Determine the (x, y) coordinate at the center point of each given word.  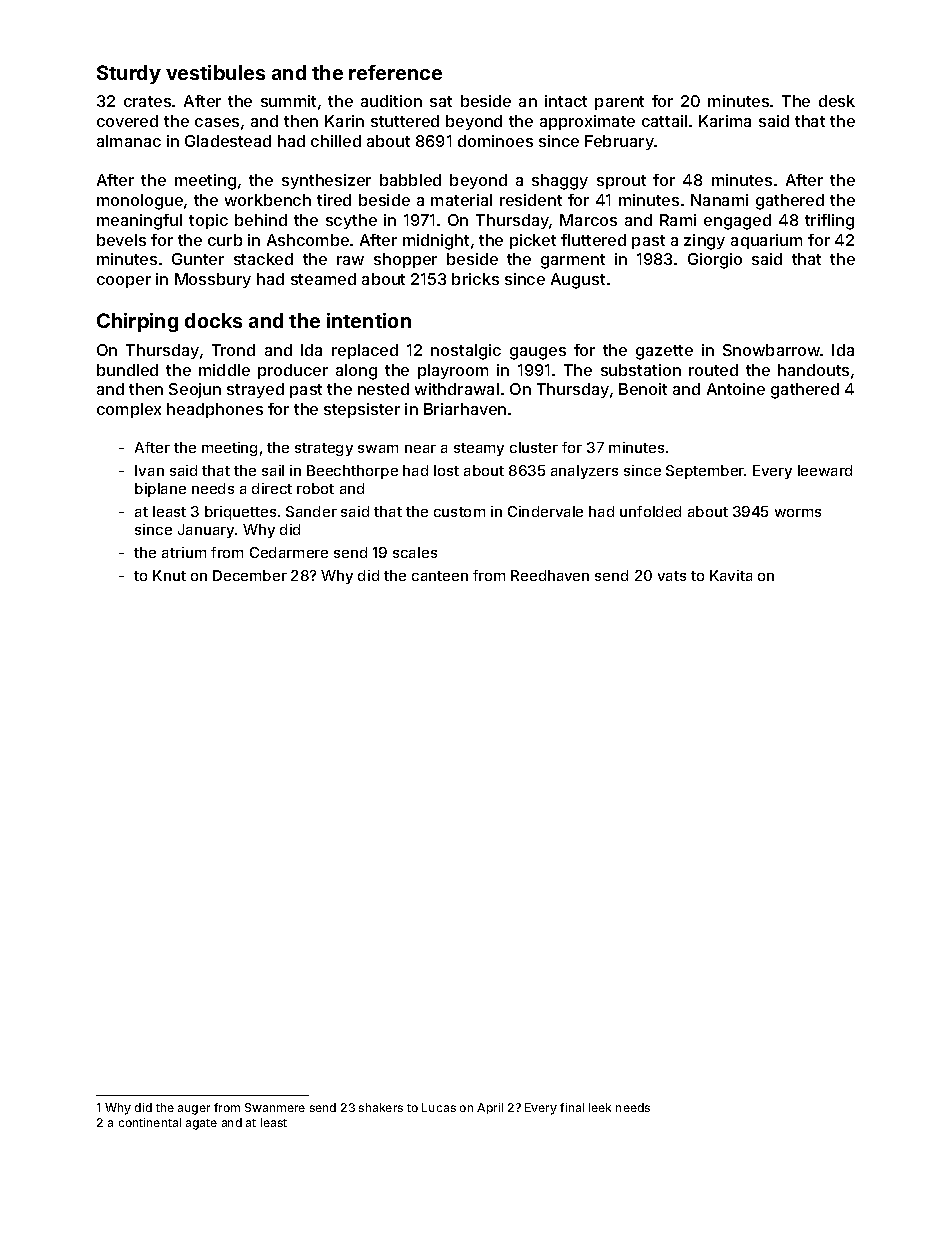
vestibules (215, 72)
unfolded (650, 511)
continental (150, 1122)
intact (566, 101)
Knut (169, 575)
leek (600, 1107)
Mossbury (213, 280)
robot (315, 488)
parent (619, 103)
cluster (534, 447)
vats (672, 576)
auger (194, 1110)
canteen (440, 576)
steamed (323, 279)
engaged (737, 222)
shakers (381, 1107)
